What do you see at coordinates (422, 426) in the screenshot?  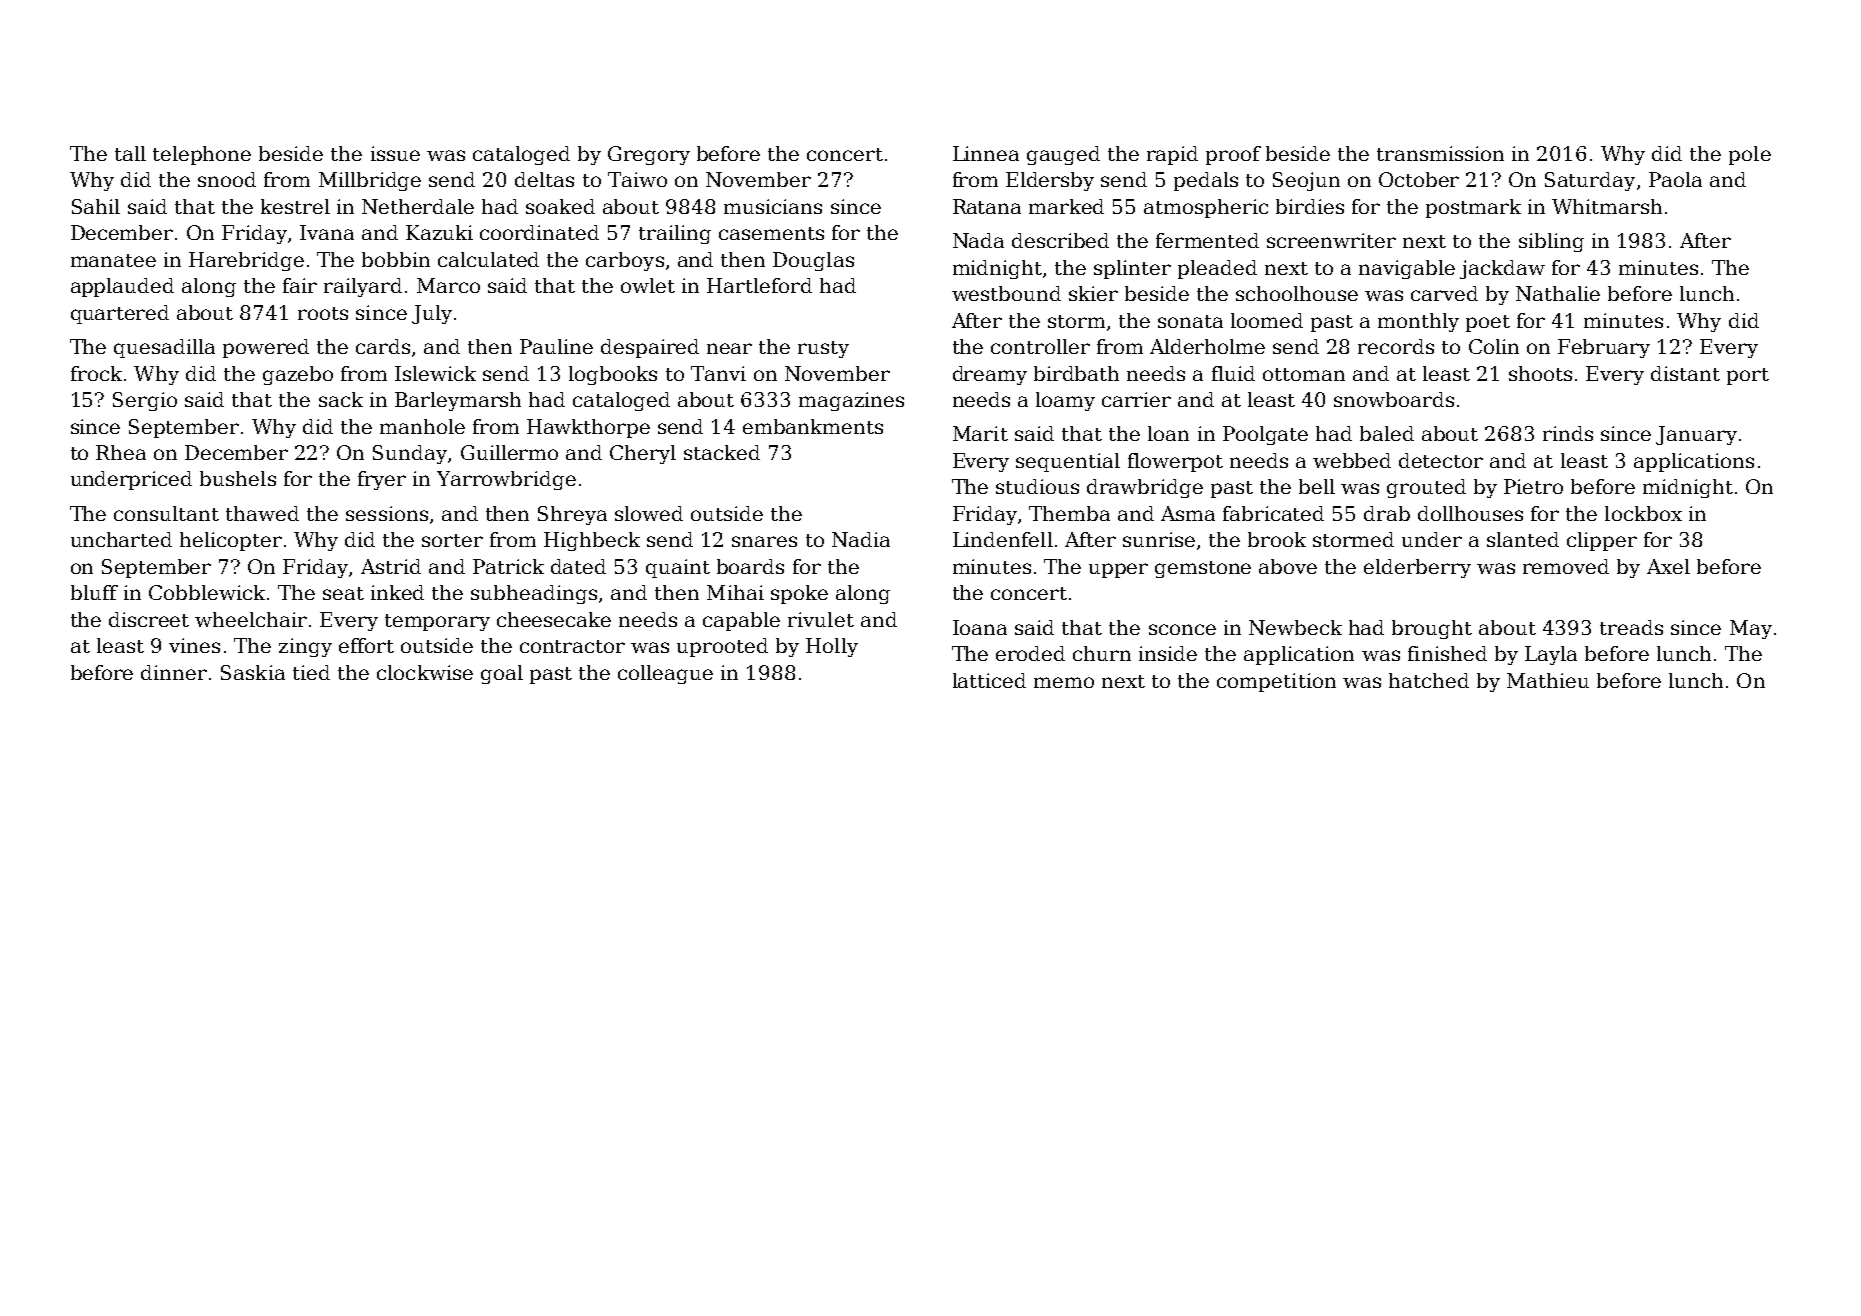 I see `manhole` at bounding box center [422, 426].
